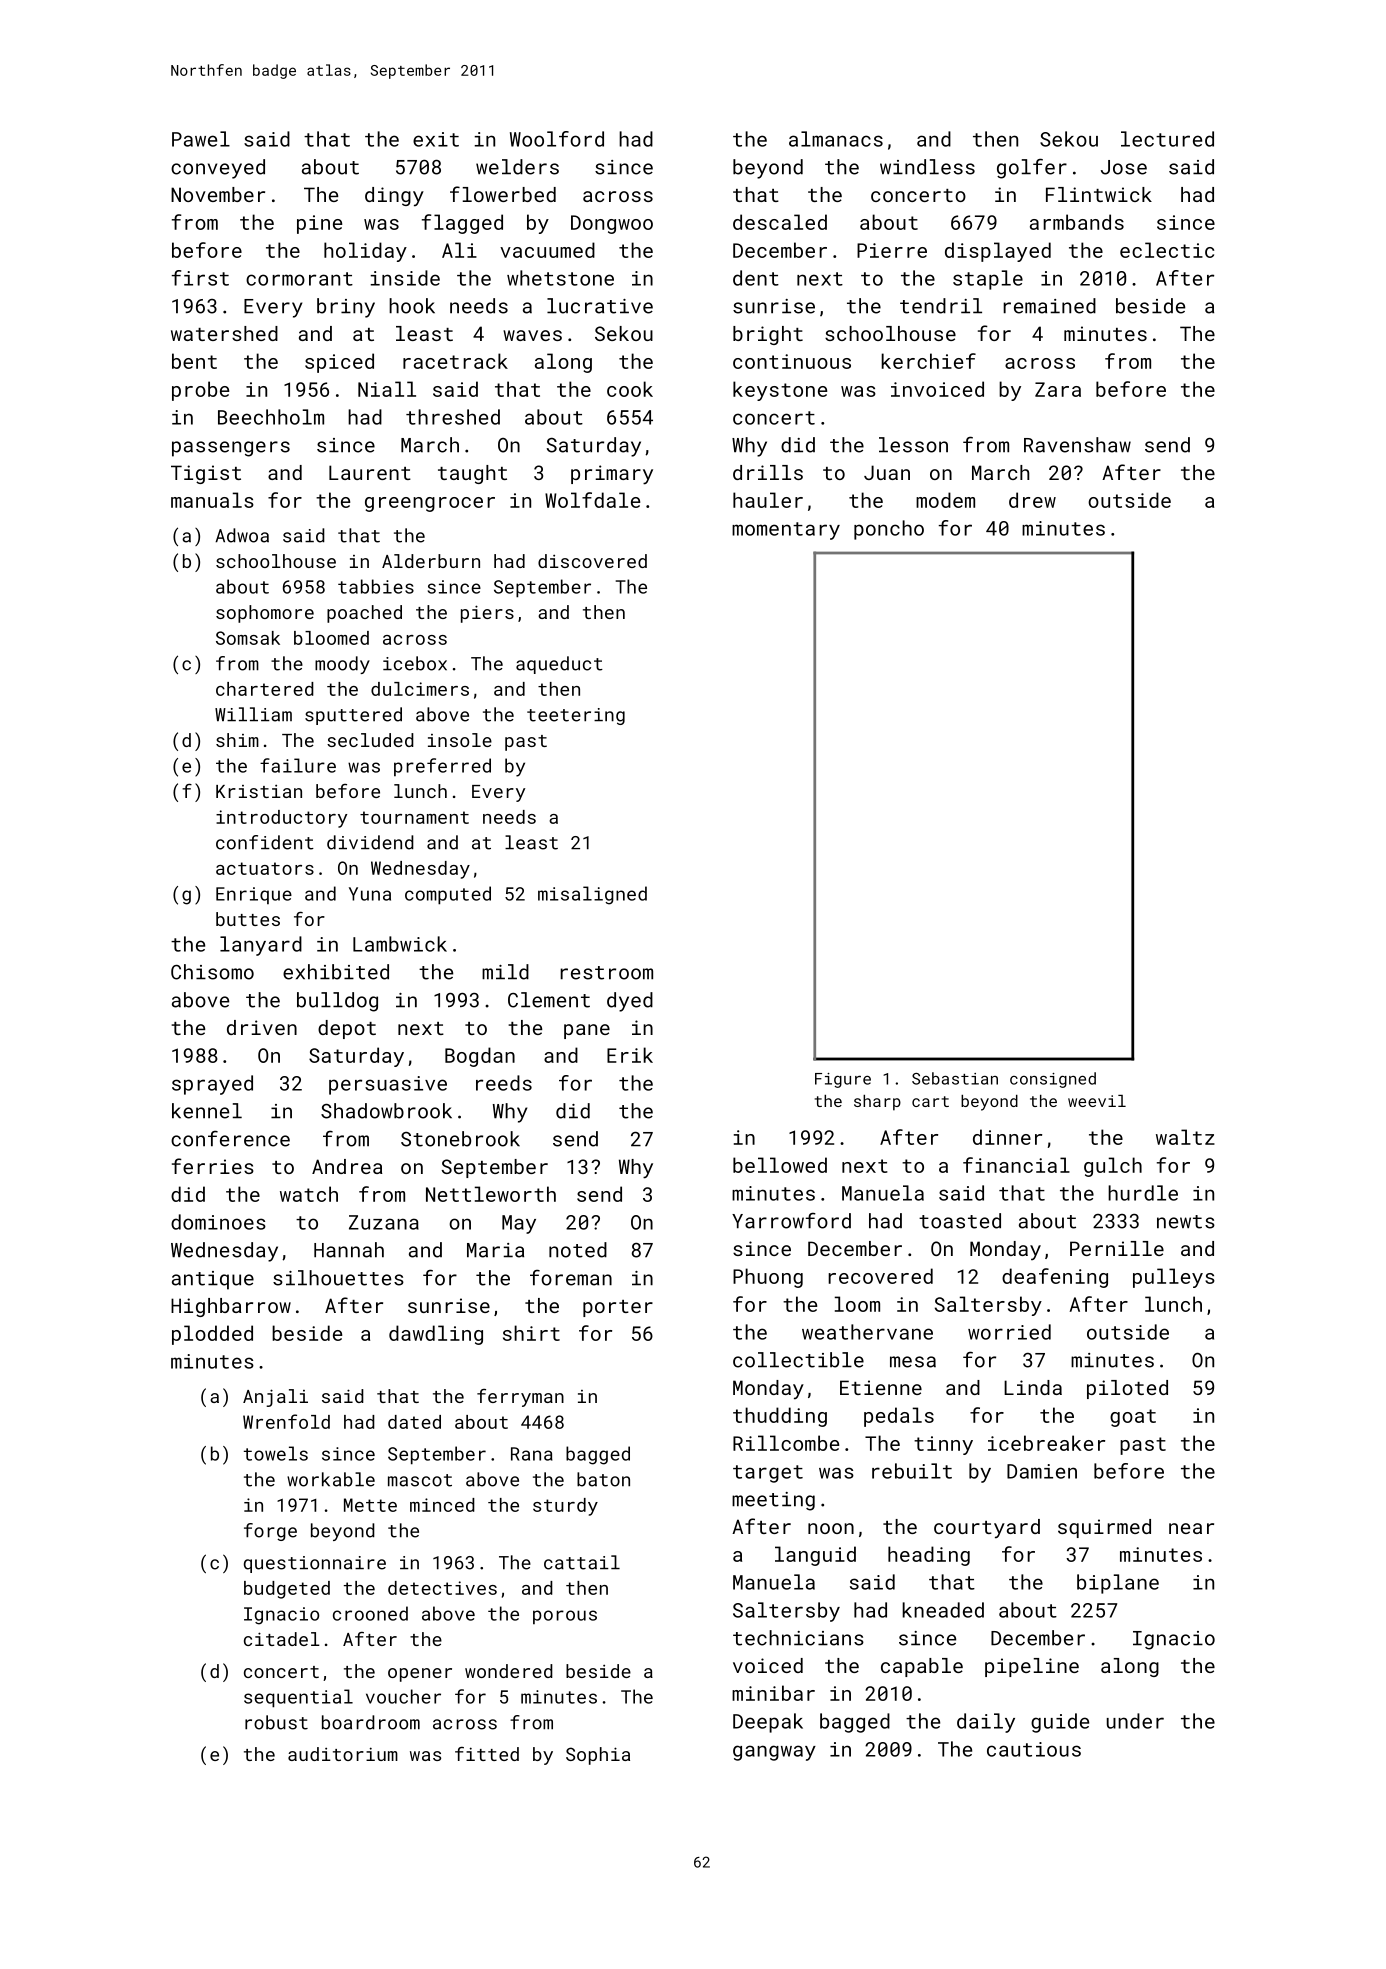  What do you see at coordinates (592, 895) in the screenshot?
I see `misaligned` at bounding box center [592, 895].
